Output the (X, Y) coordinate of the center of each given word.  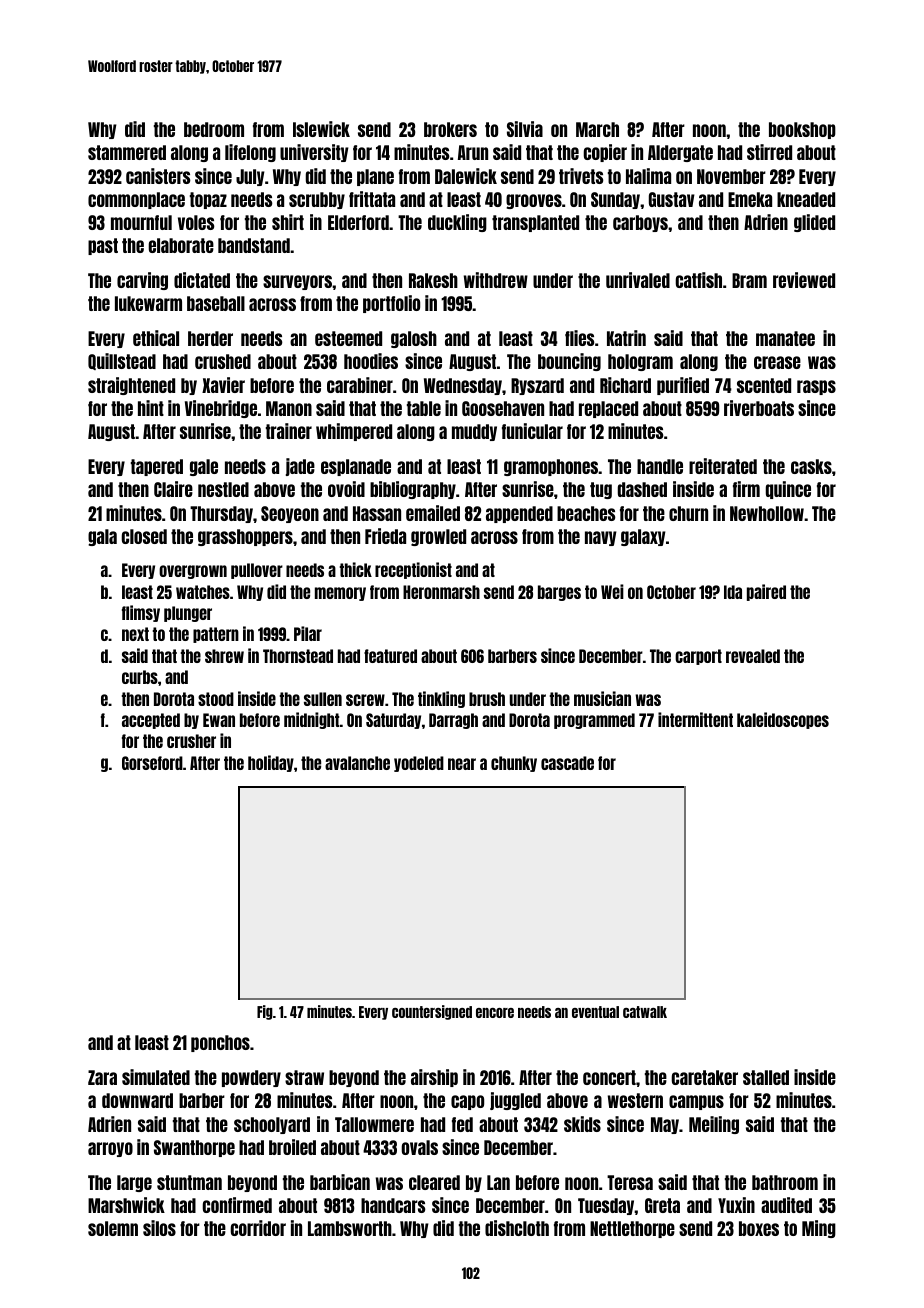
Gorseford (152, 763)
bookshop (802, 130)
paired (766, 592)
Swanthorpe (194, 1148)
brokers (450, 129)
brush (487, 699)
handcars (393, 1205)
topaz (208, 200)
